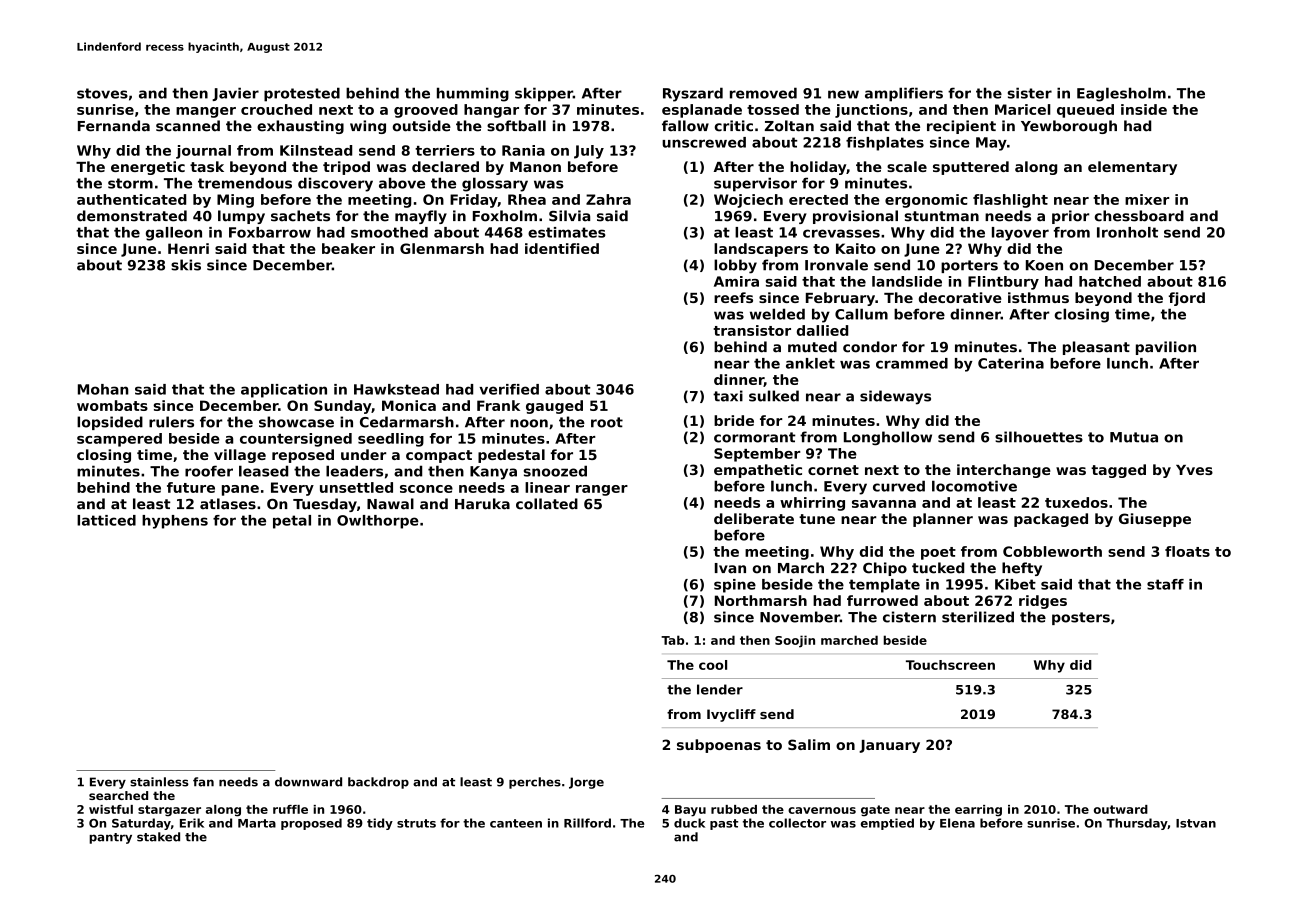  Describe the element at coordinates (103, 389) in the page. I see `Mohan` at that location.
